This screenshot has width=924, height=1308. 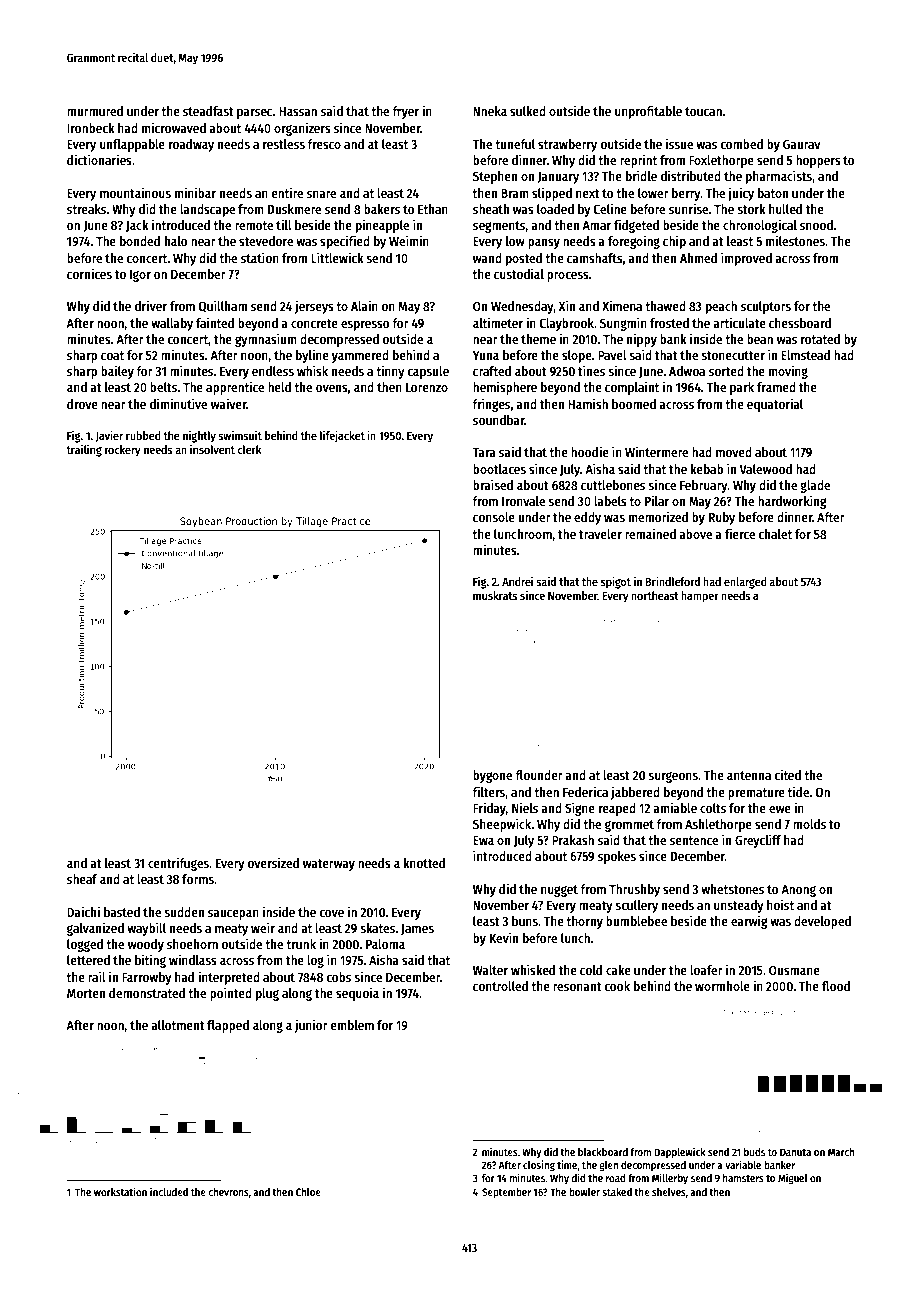 I want to click on toucan, so click(x=703, y=111).
